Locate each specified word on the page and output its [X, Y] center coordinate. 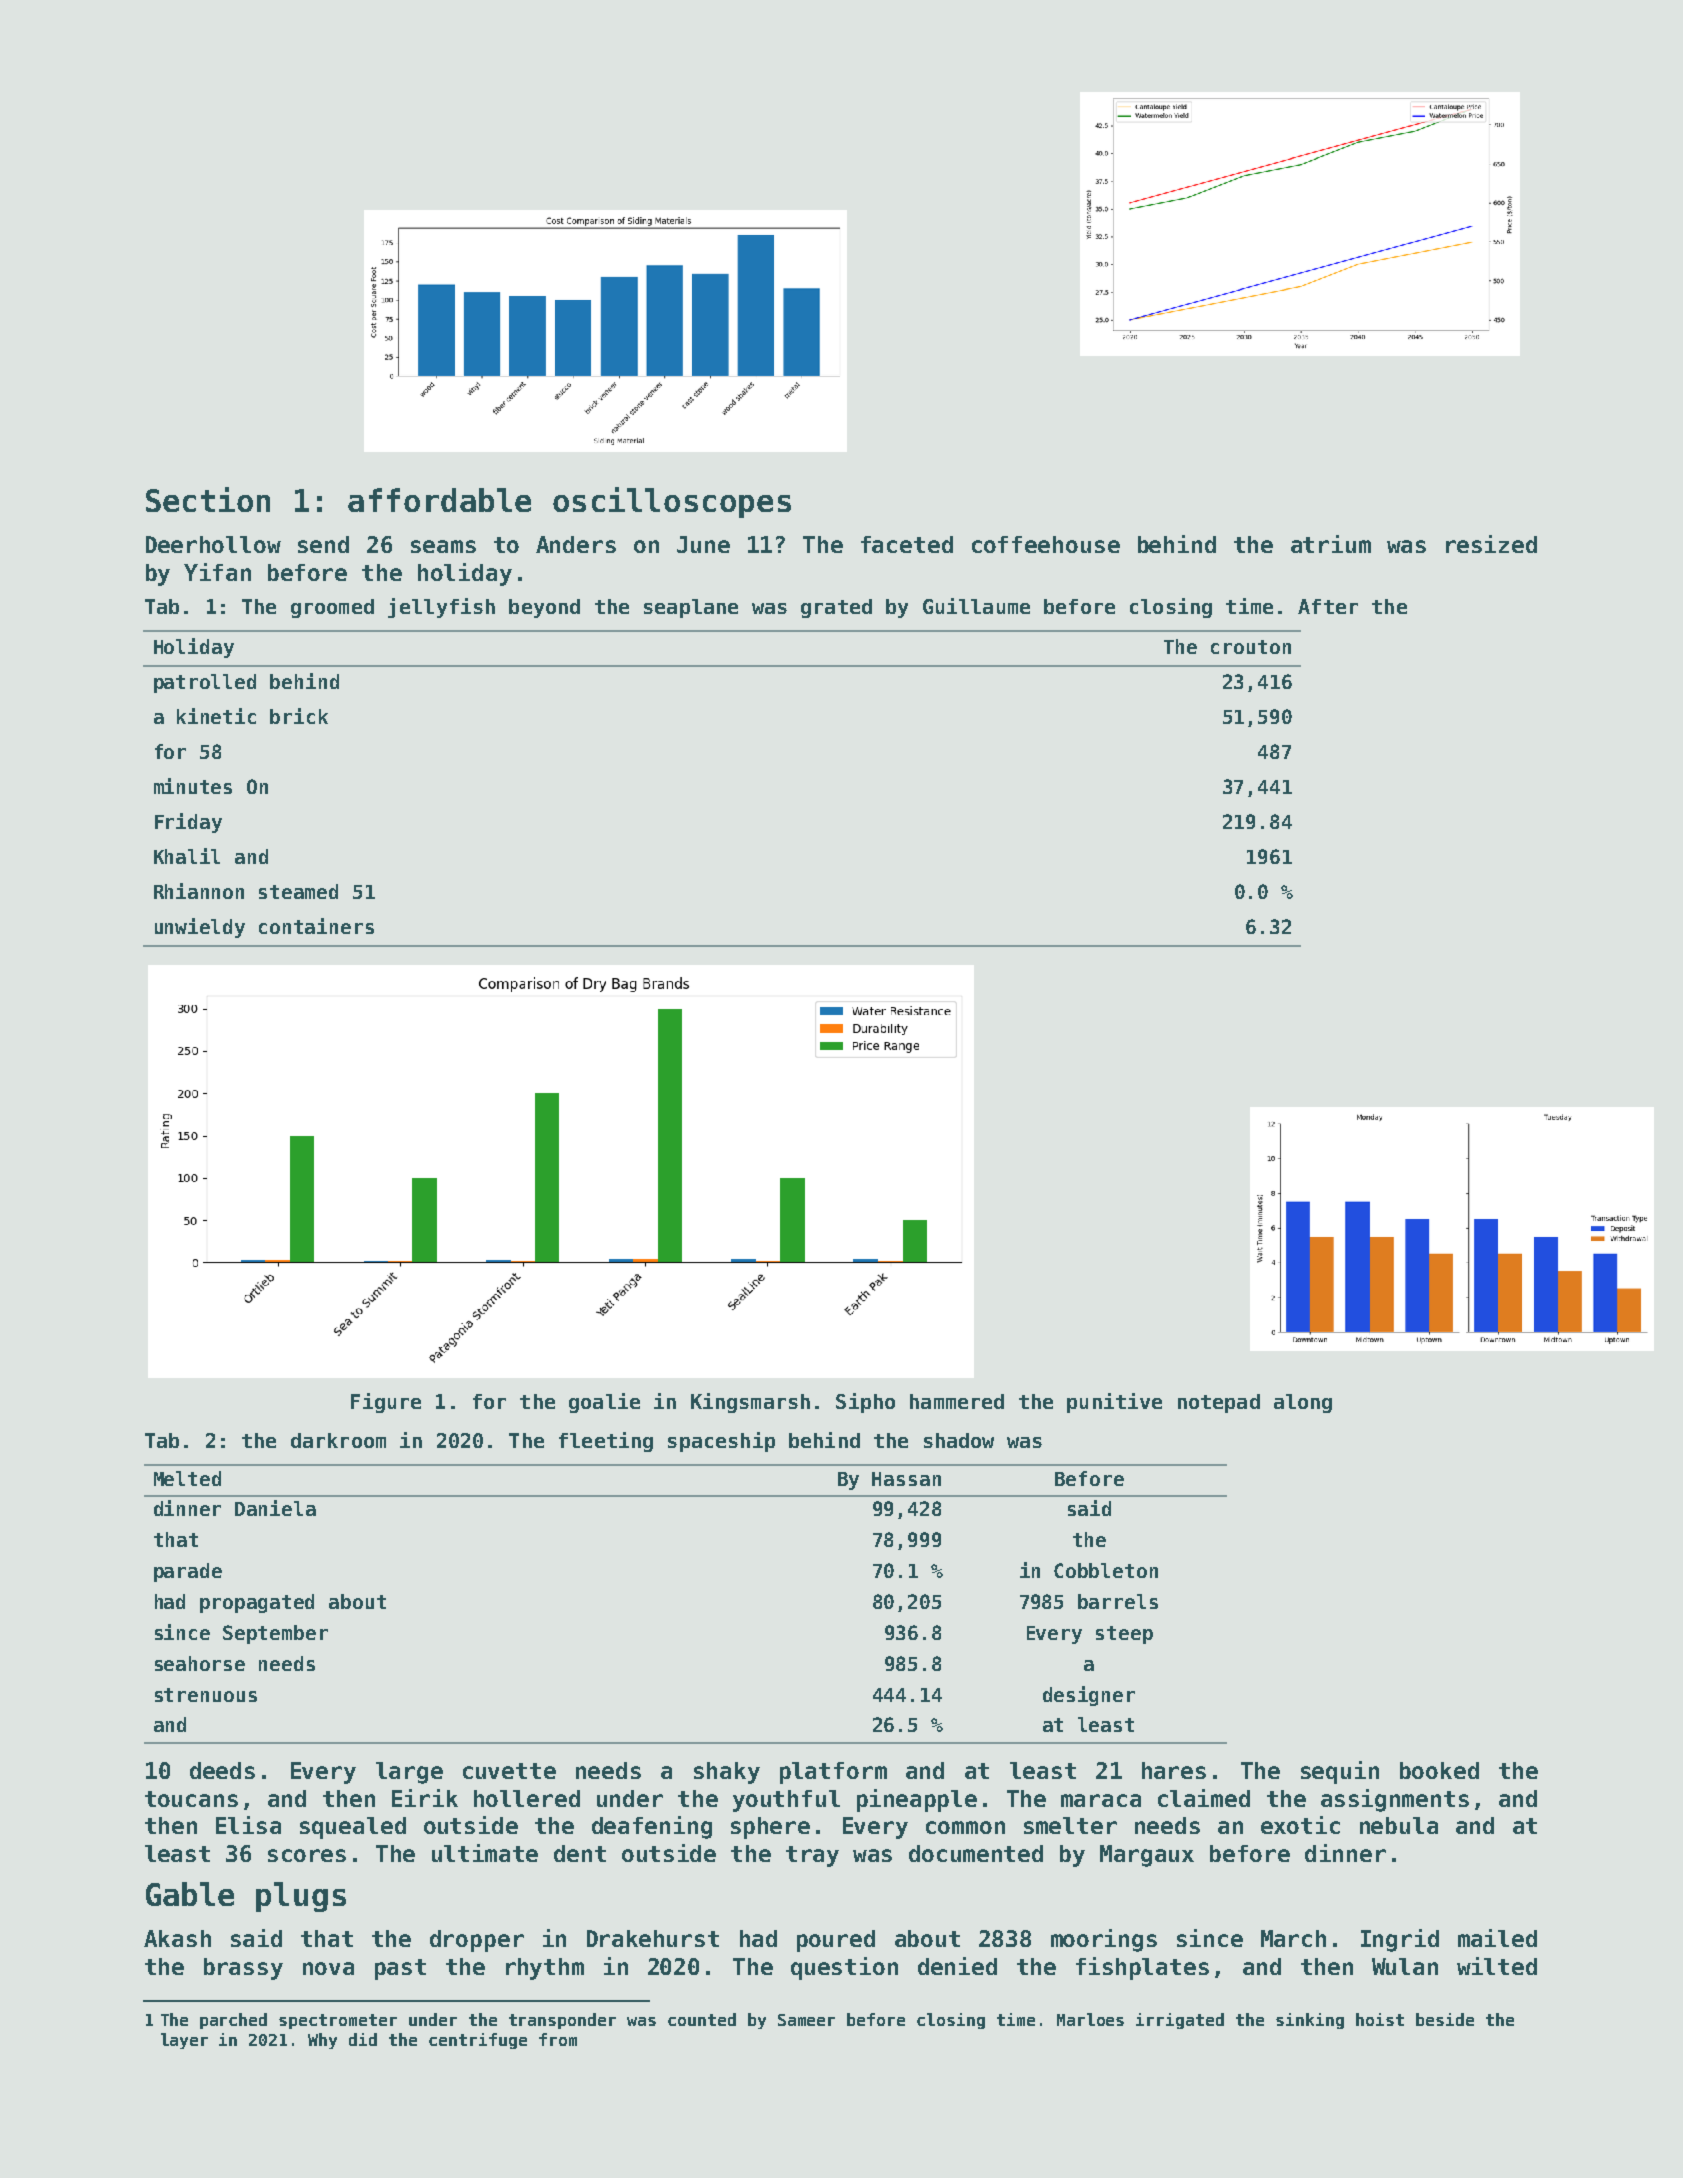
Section [208, 499]
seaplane [691, 608]
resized [1491, 544]
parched [233, 2021]
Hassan [906, 1479]
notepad [1219, 1403]
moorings [1104, 1940]
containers [316, 926]
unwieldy [200, 928]
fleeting [606, 1442]
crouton [1251, 647]
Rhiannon [199, 891]
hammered [957, 1401]
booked [1439, 1770]
